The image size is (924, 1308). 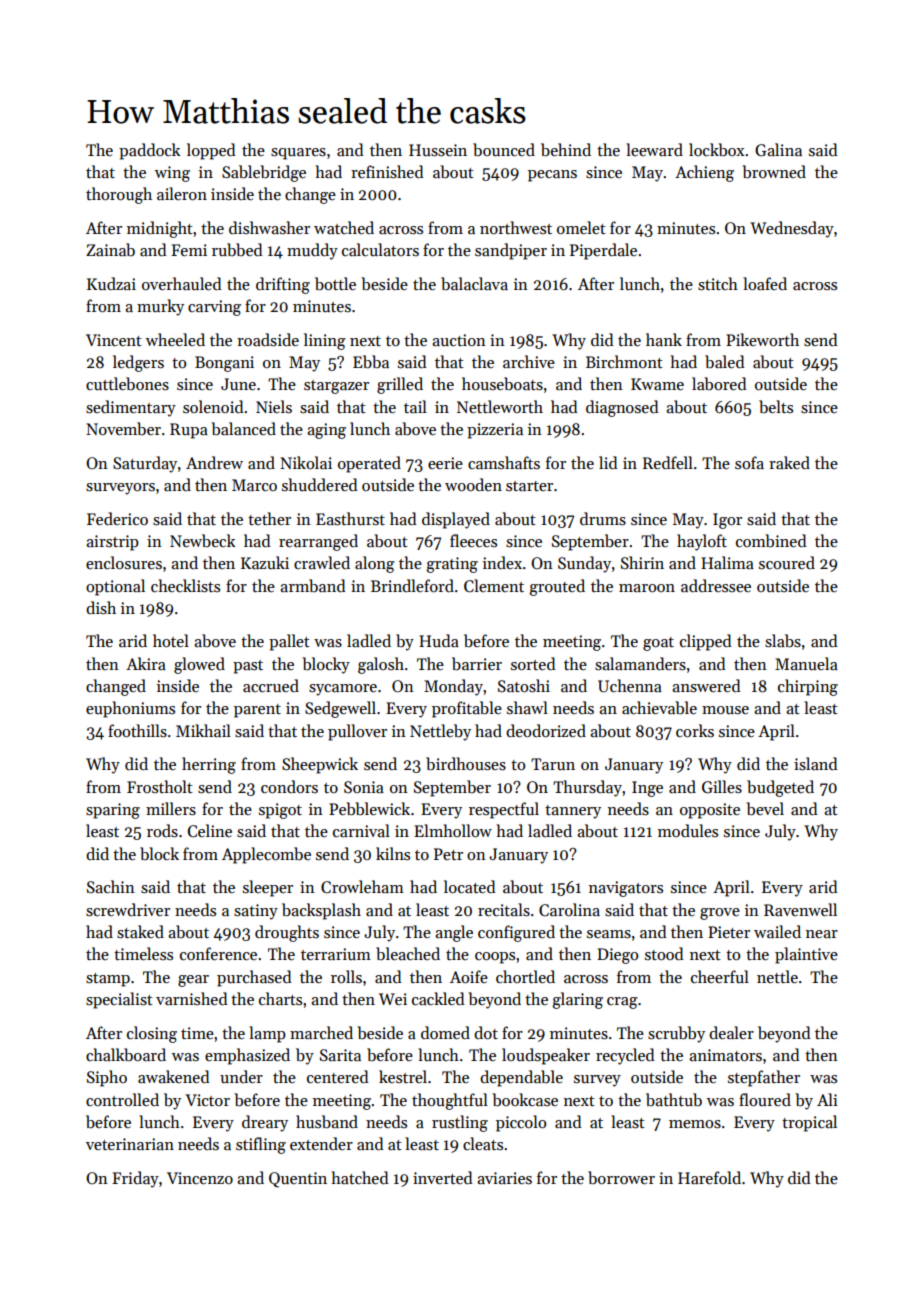 What do you see at coordinates (719, 384) in the document?
I see `labored` at bounding box center [719, 384].
